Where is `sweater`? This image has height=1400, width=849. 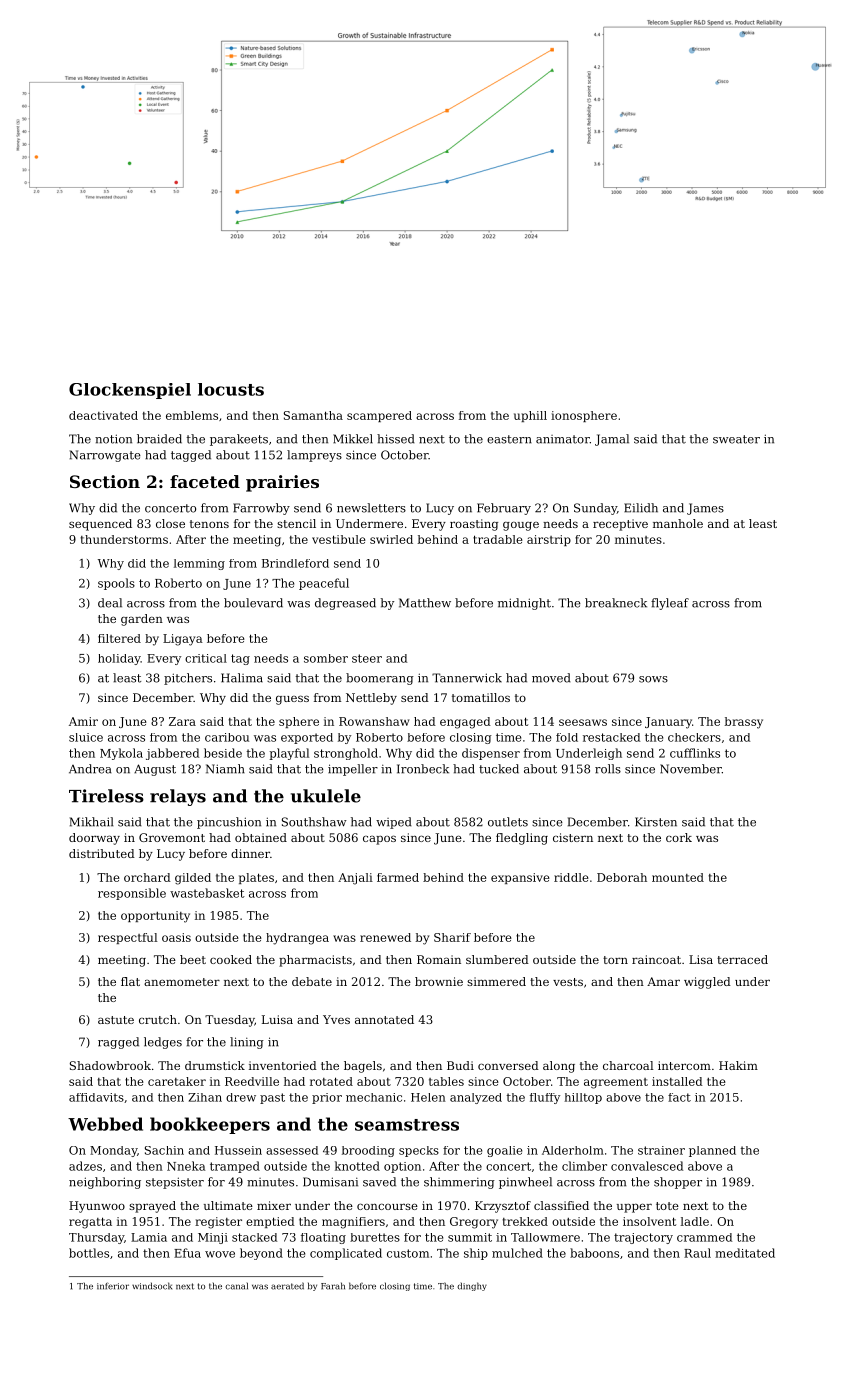
sweater is located at coordinates (736, 439).
